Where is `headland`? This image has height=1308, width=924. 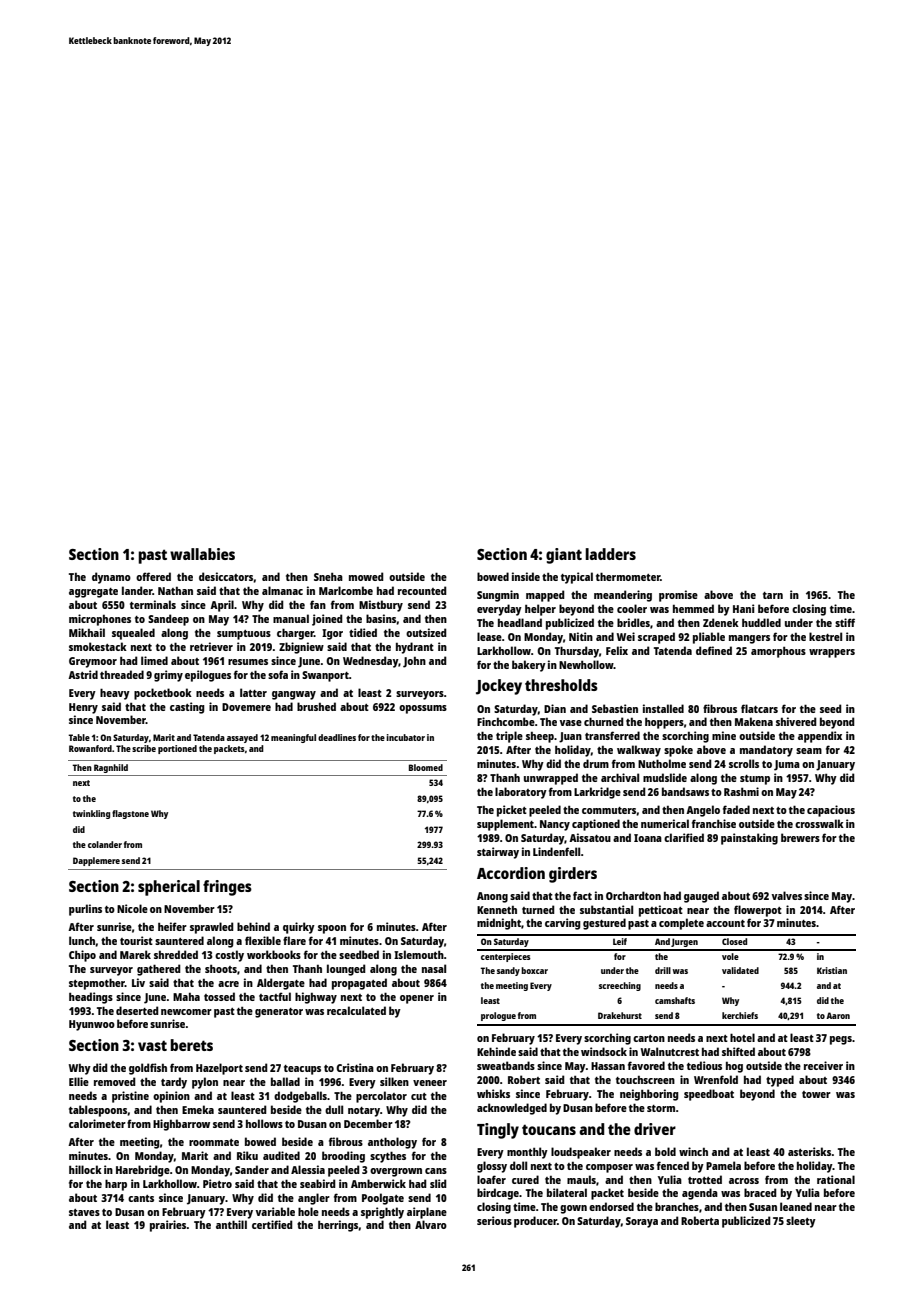 headland is located at coordinates (520, 622).
